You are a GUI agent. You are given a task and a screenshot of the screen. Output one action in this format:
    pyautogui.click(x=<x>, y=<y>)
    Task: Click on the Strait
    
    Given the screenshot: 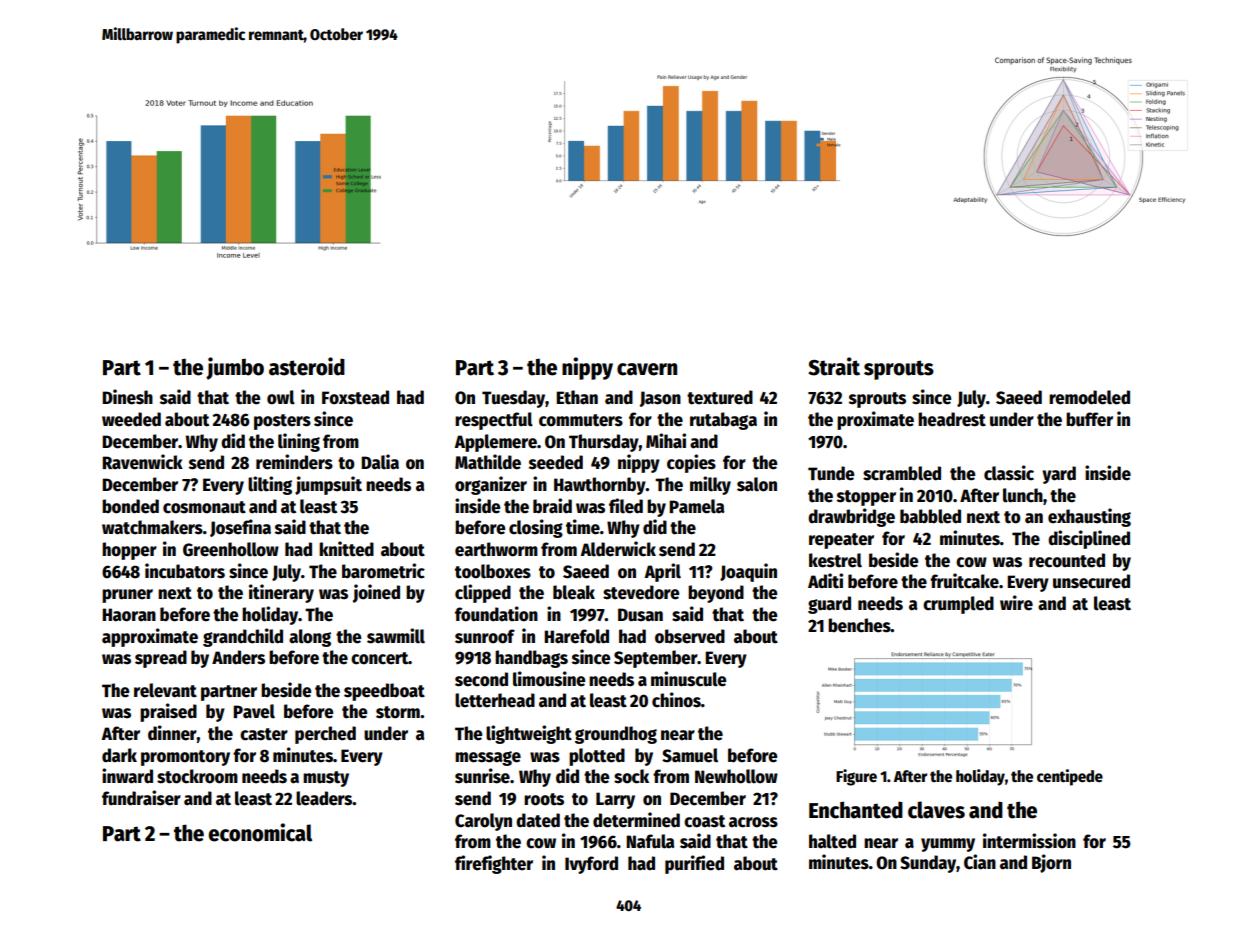 What is the action you would take?
    pyautogui.click(x=834, y=366)
